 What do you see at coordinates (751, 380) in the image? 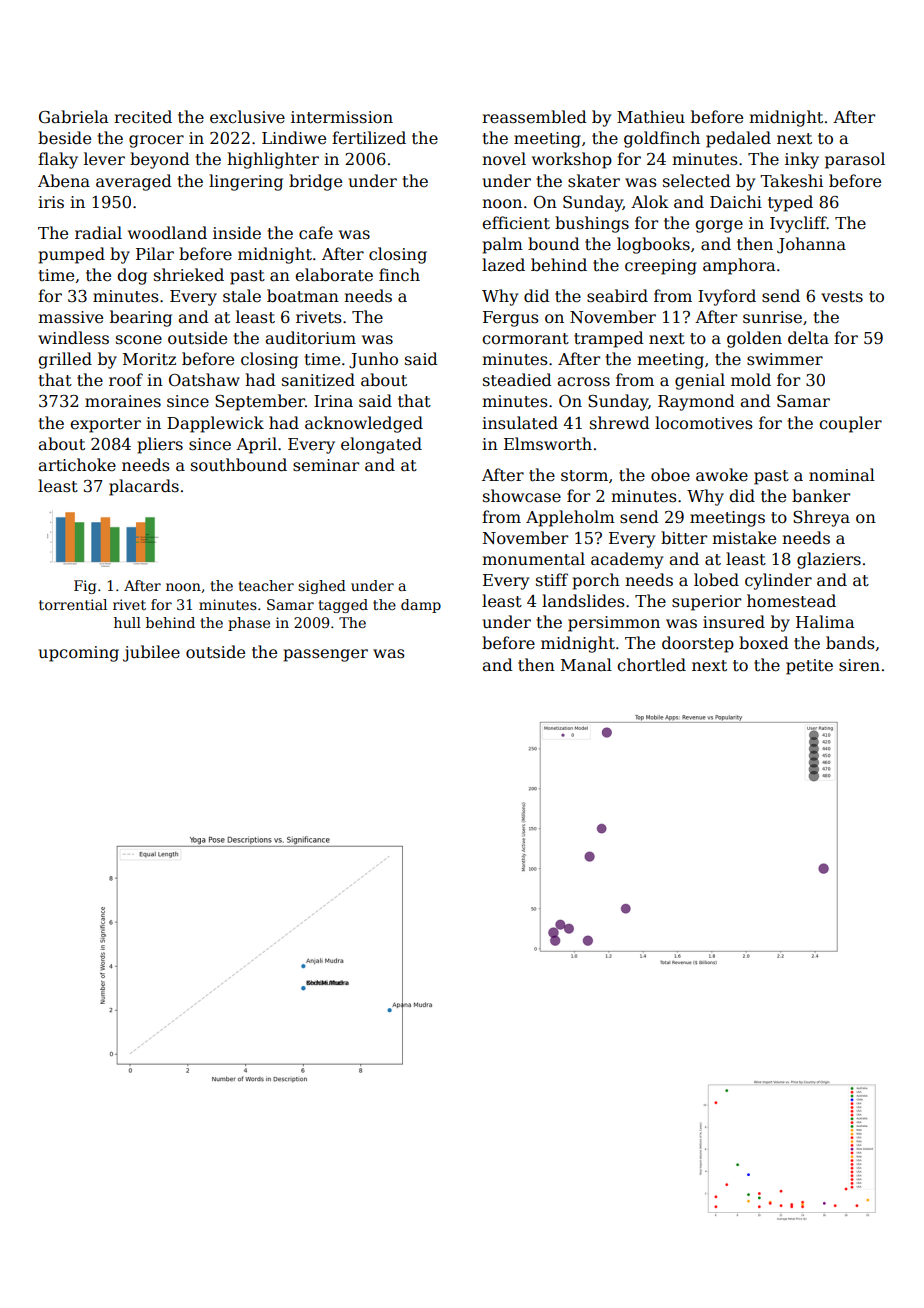
I see `mold` at bounding box center [751, 380].
